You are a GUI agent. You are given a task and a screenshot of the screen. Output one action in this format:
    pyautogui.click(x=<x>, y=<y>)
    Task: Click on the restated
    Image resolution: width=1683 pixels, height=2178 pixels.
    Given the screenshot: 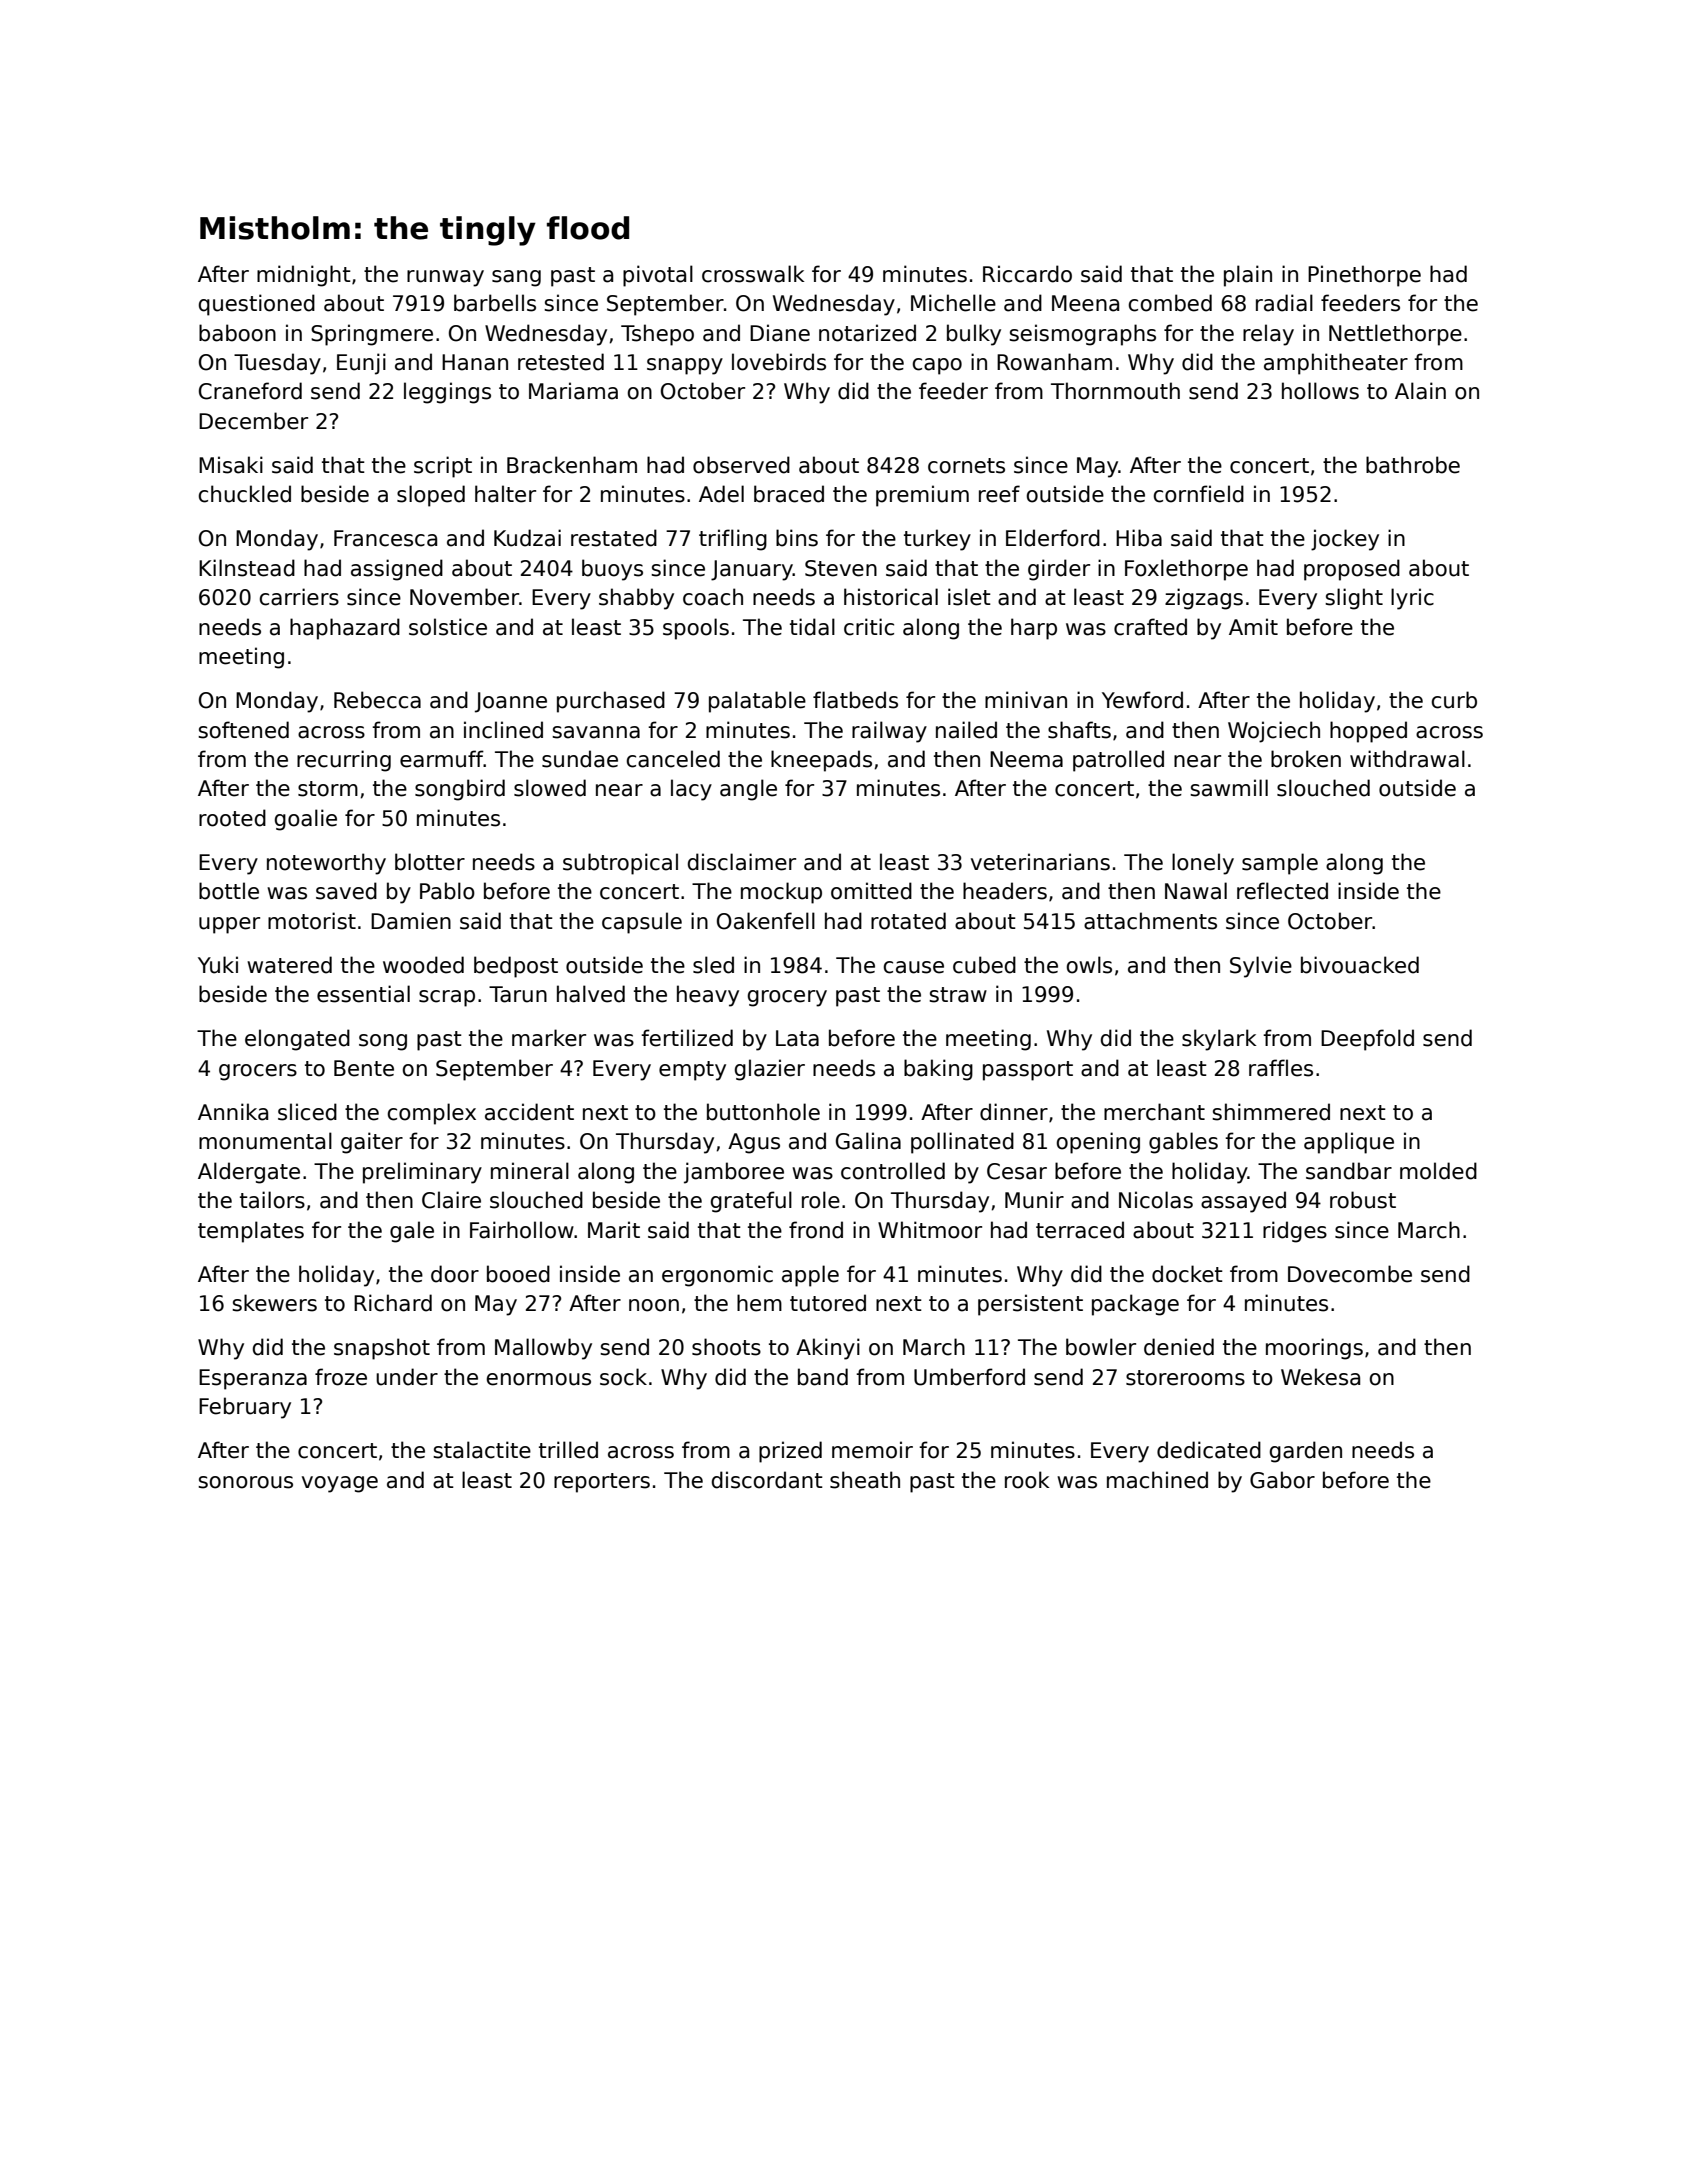 What is the action you would take?
    pyautogui.click(x=614, y=538)
